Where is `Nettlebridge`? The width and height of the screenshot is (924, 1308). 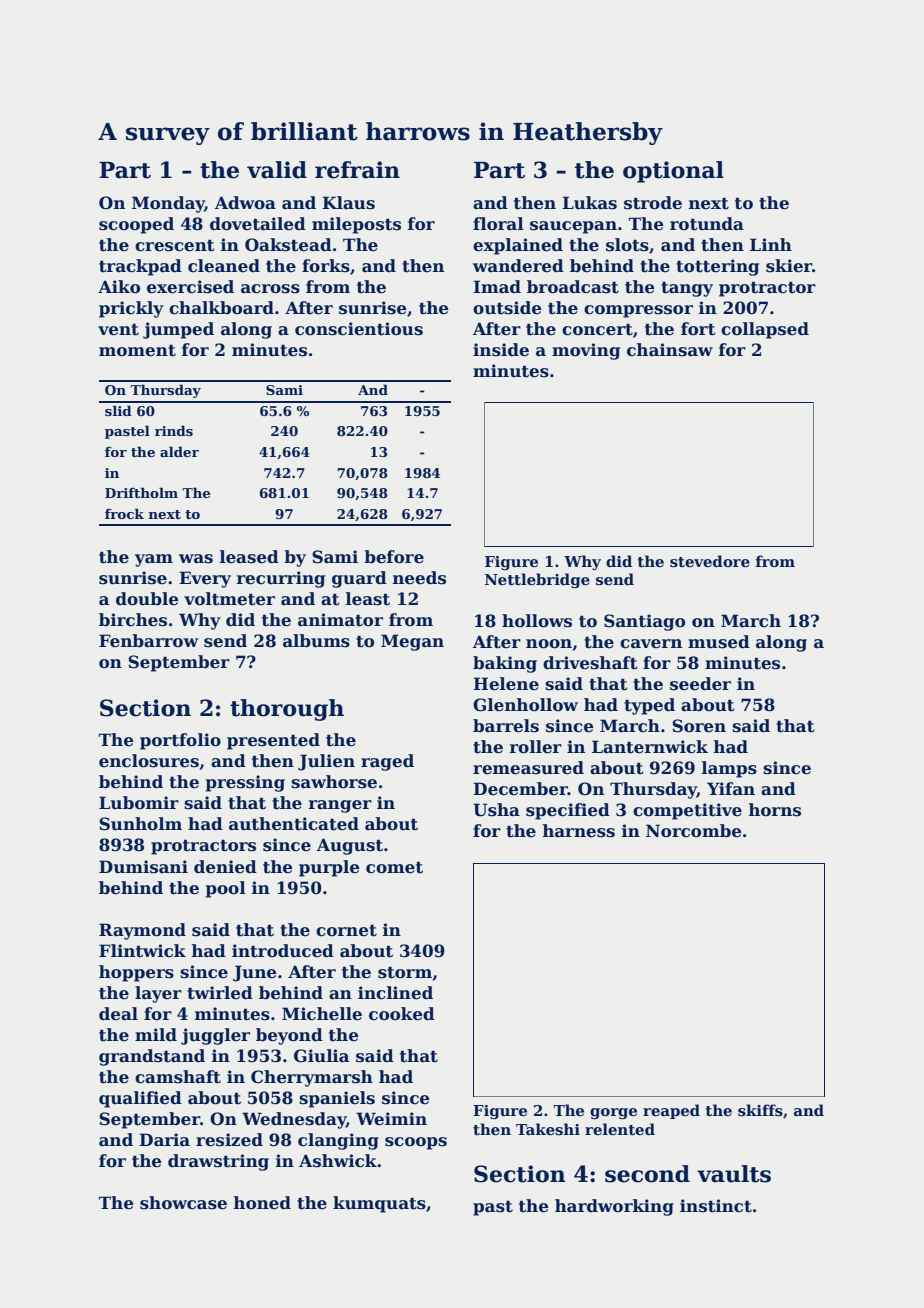 Nettlebridge is located at coordinates (537, 581).
